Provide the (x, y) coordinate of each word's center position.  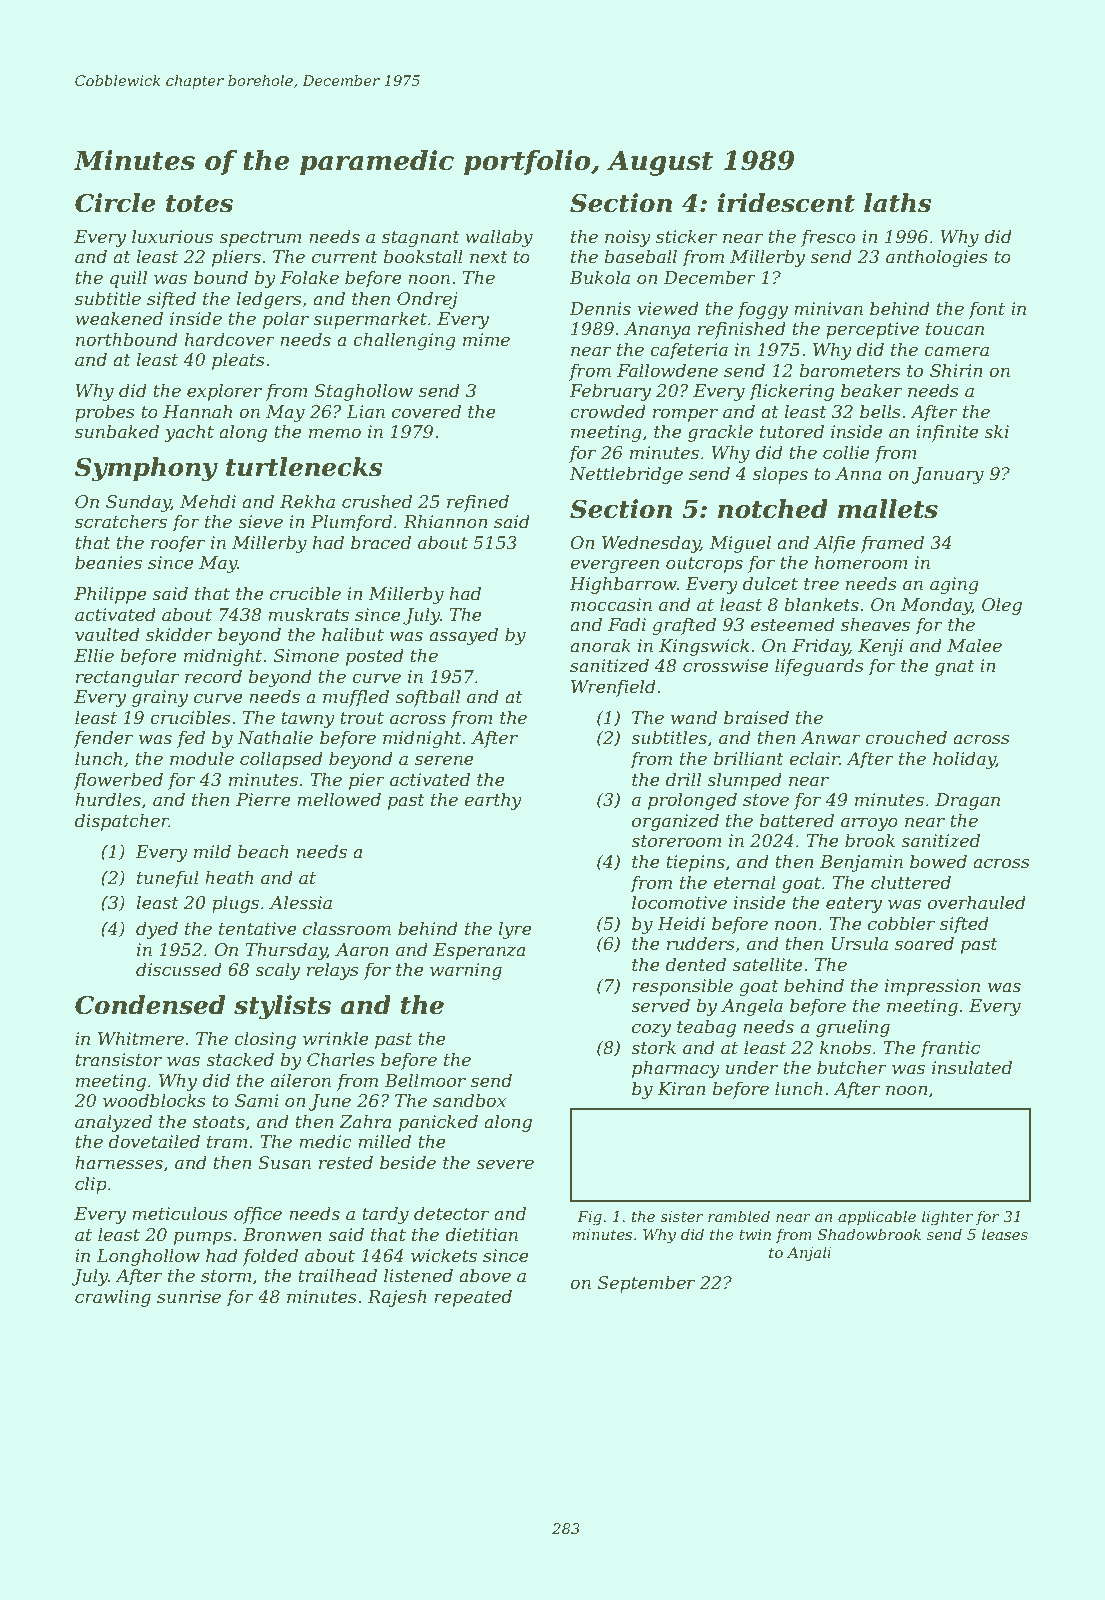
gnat (955, 668)
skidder (179, 634)
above (485, 1275)
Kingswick (704, 647)
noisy (628, 238)
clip (91, 1185)
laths (898, 203)
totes (199, 204)
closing (265, 1040)
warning (466, 971)
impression (932, 987)
